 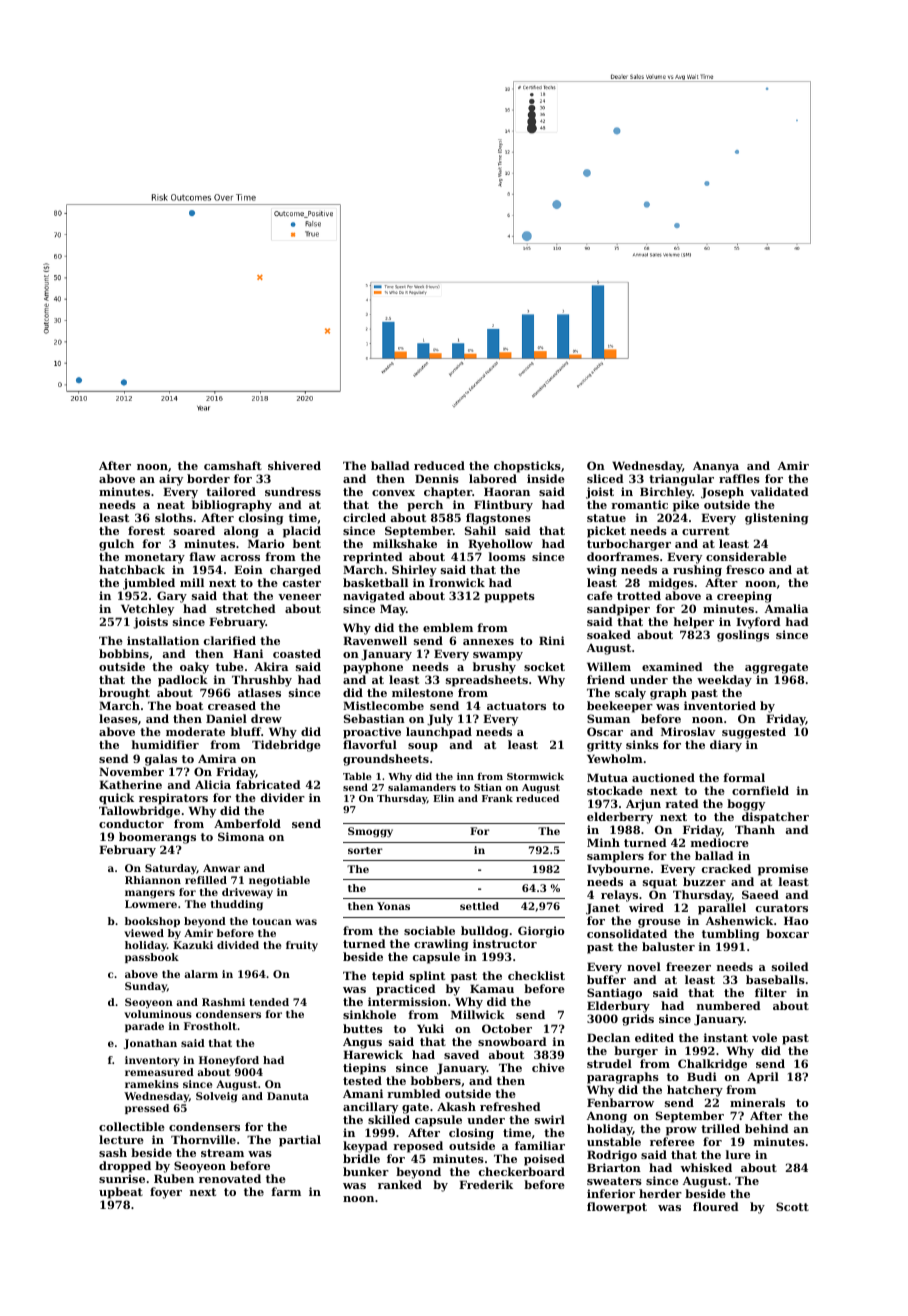 I want to click on Mistlecombe, so click(x=383, y=705).
